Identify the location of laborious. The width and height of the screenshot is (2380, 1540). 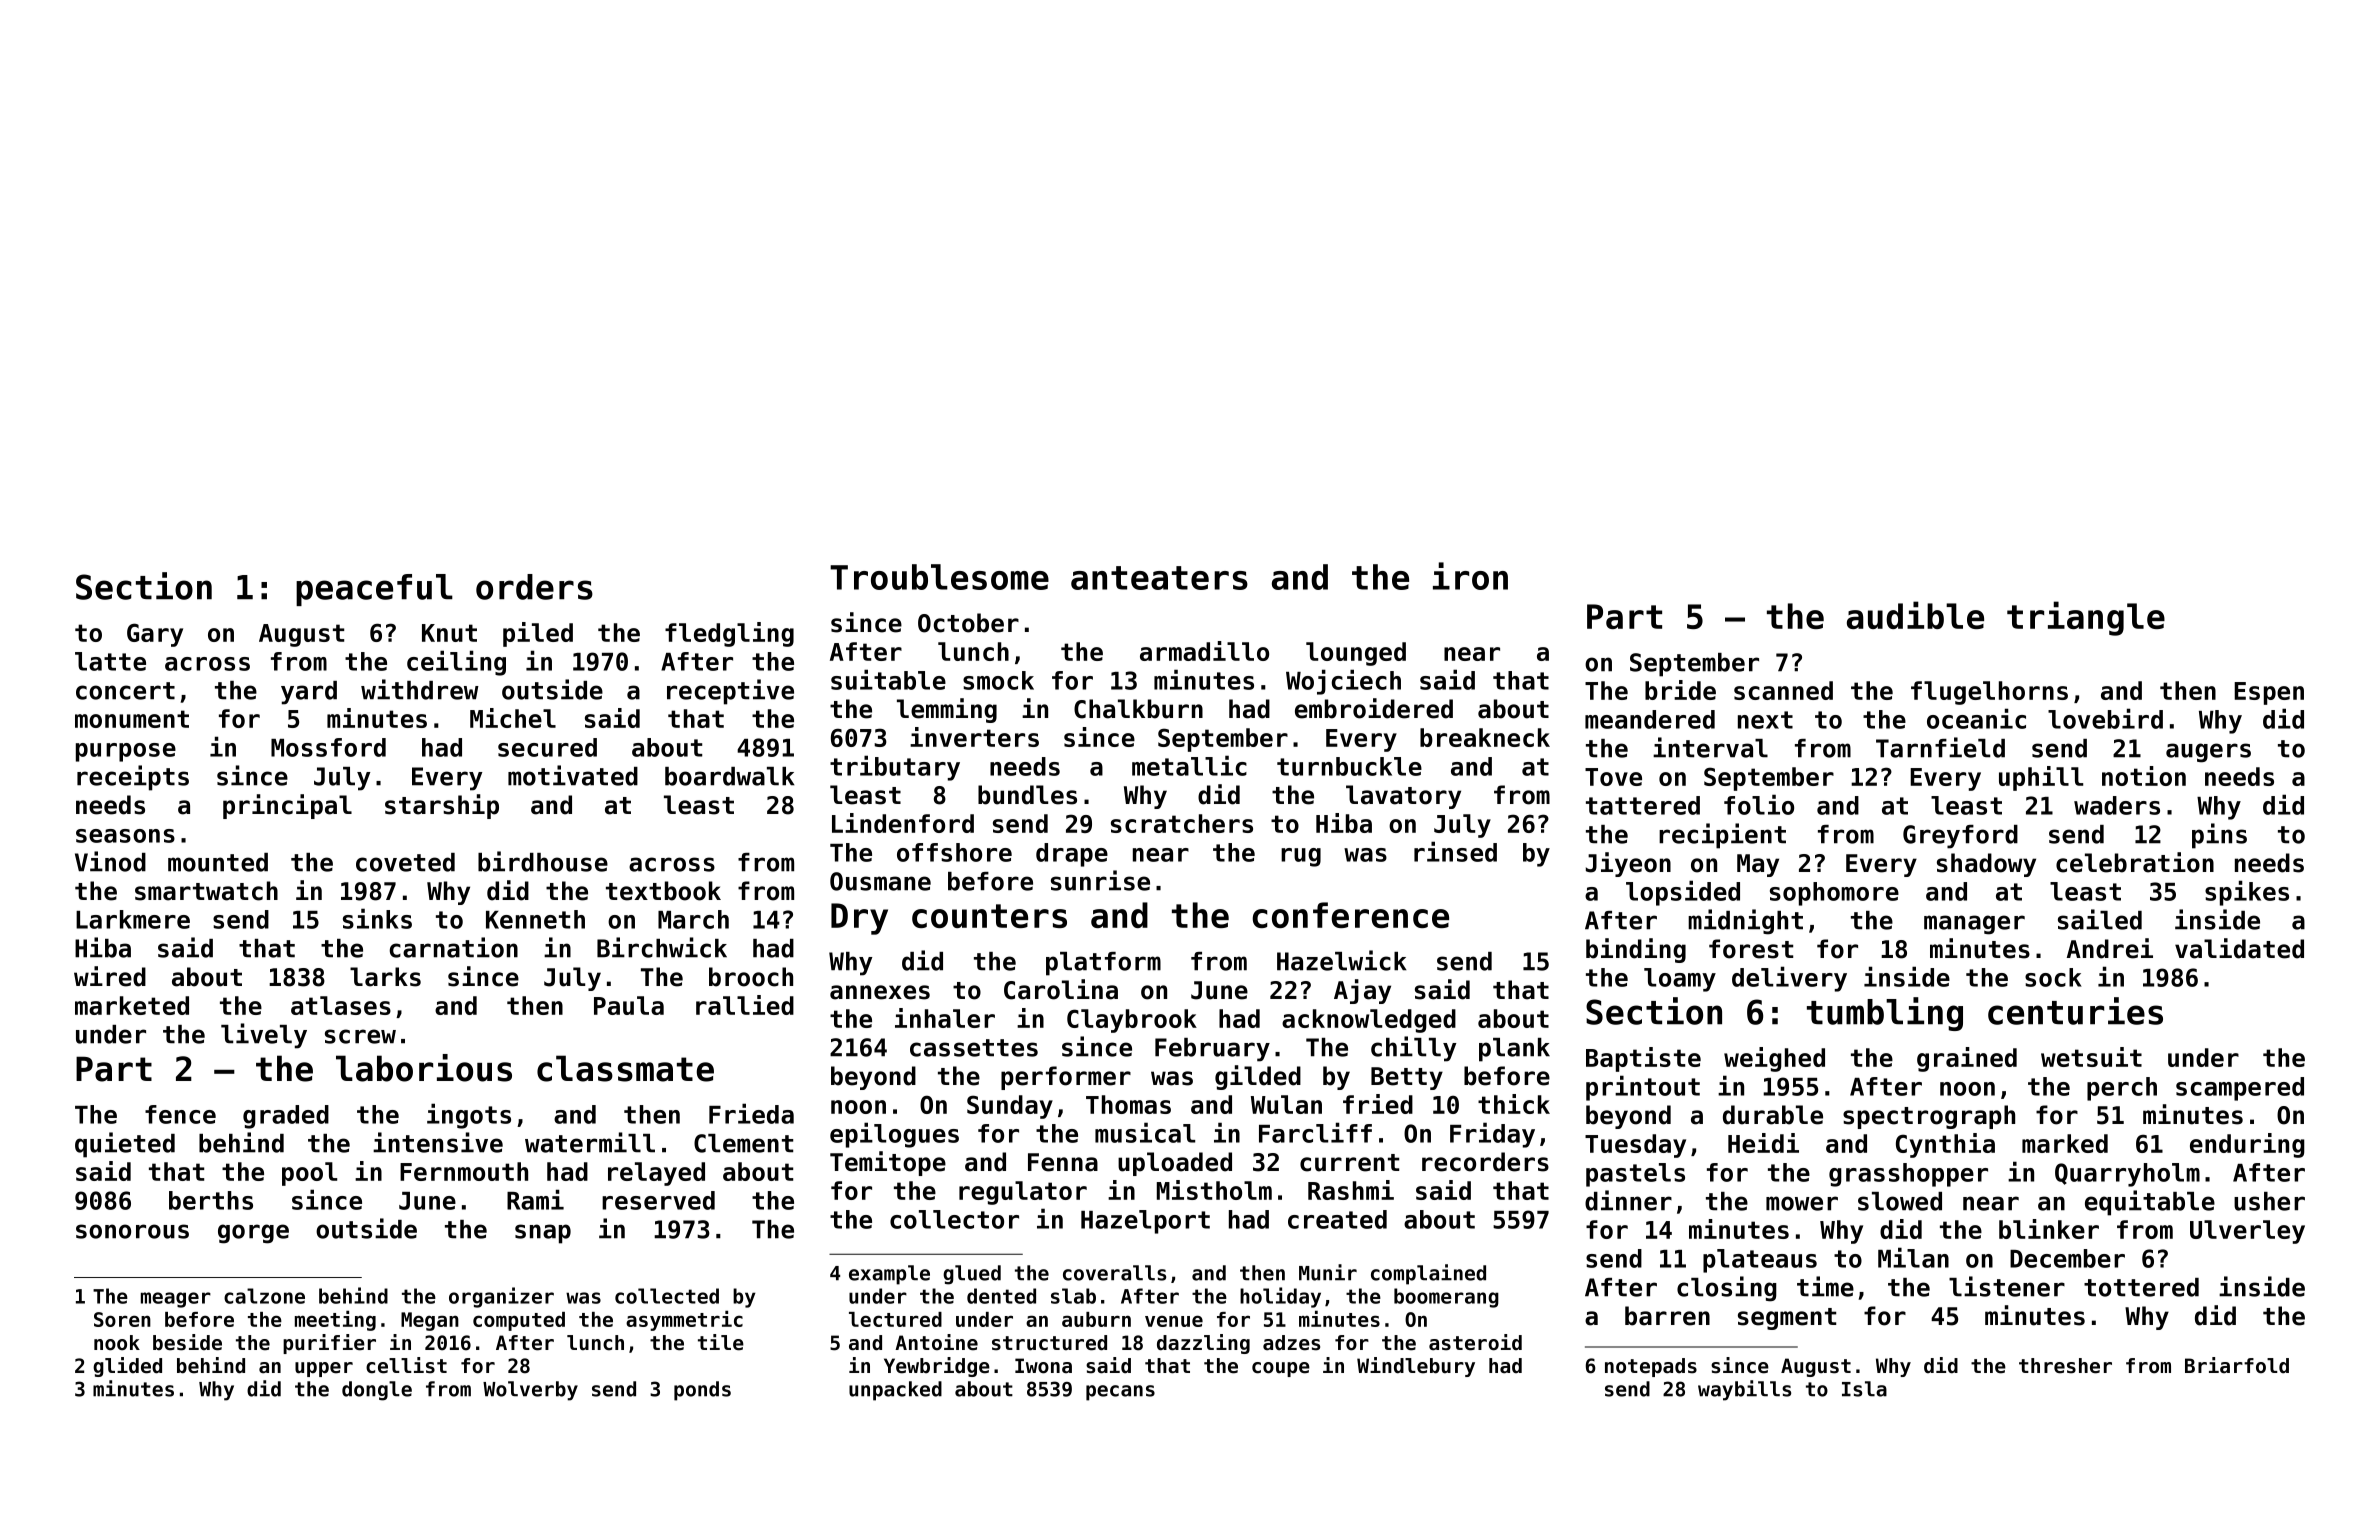
(424, 1068).
